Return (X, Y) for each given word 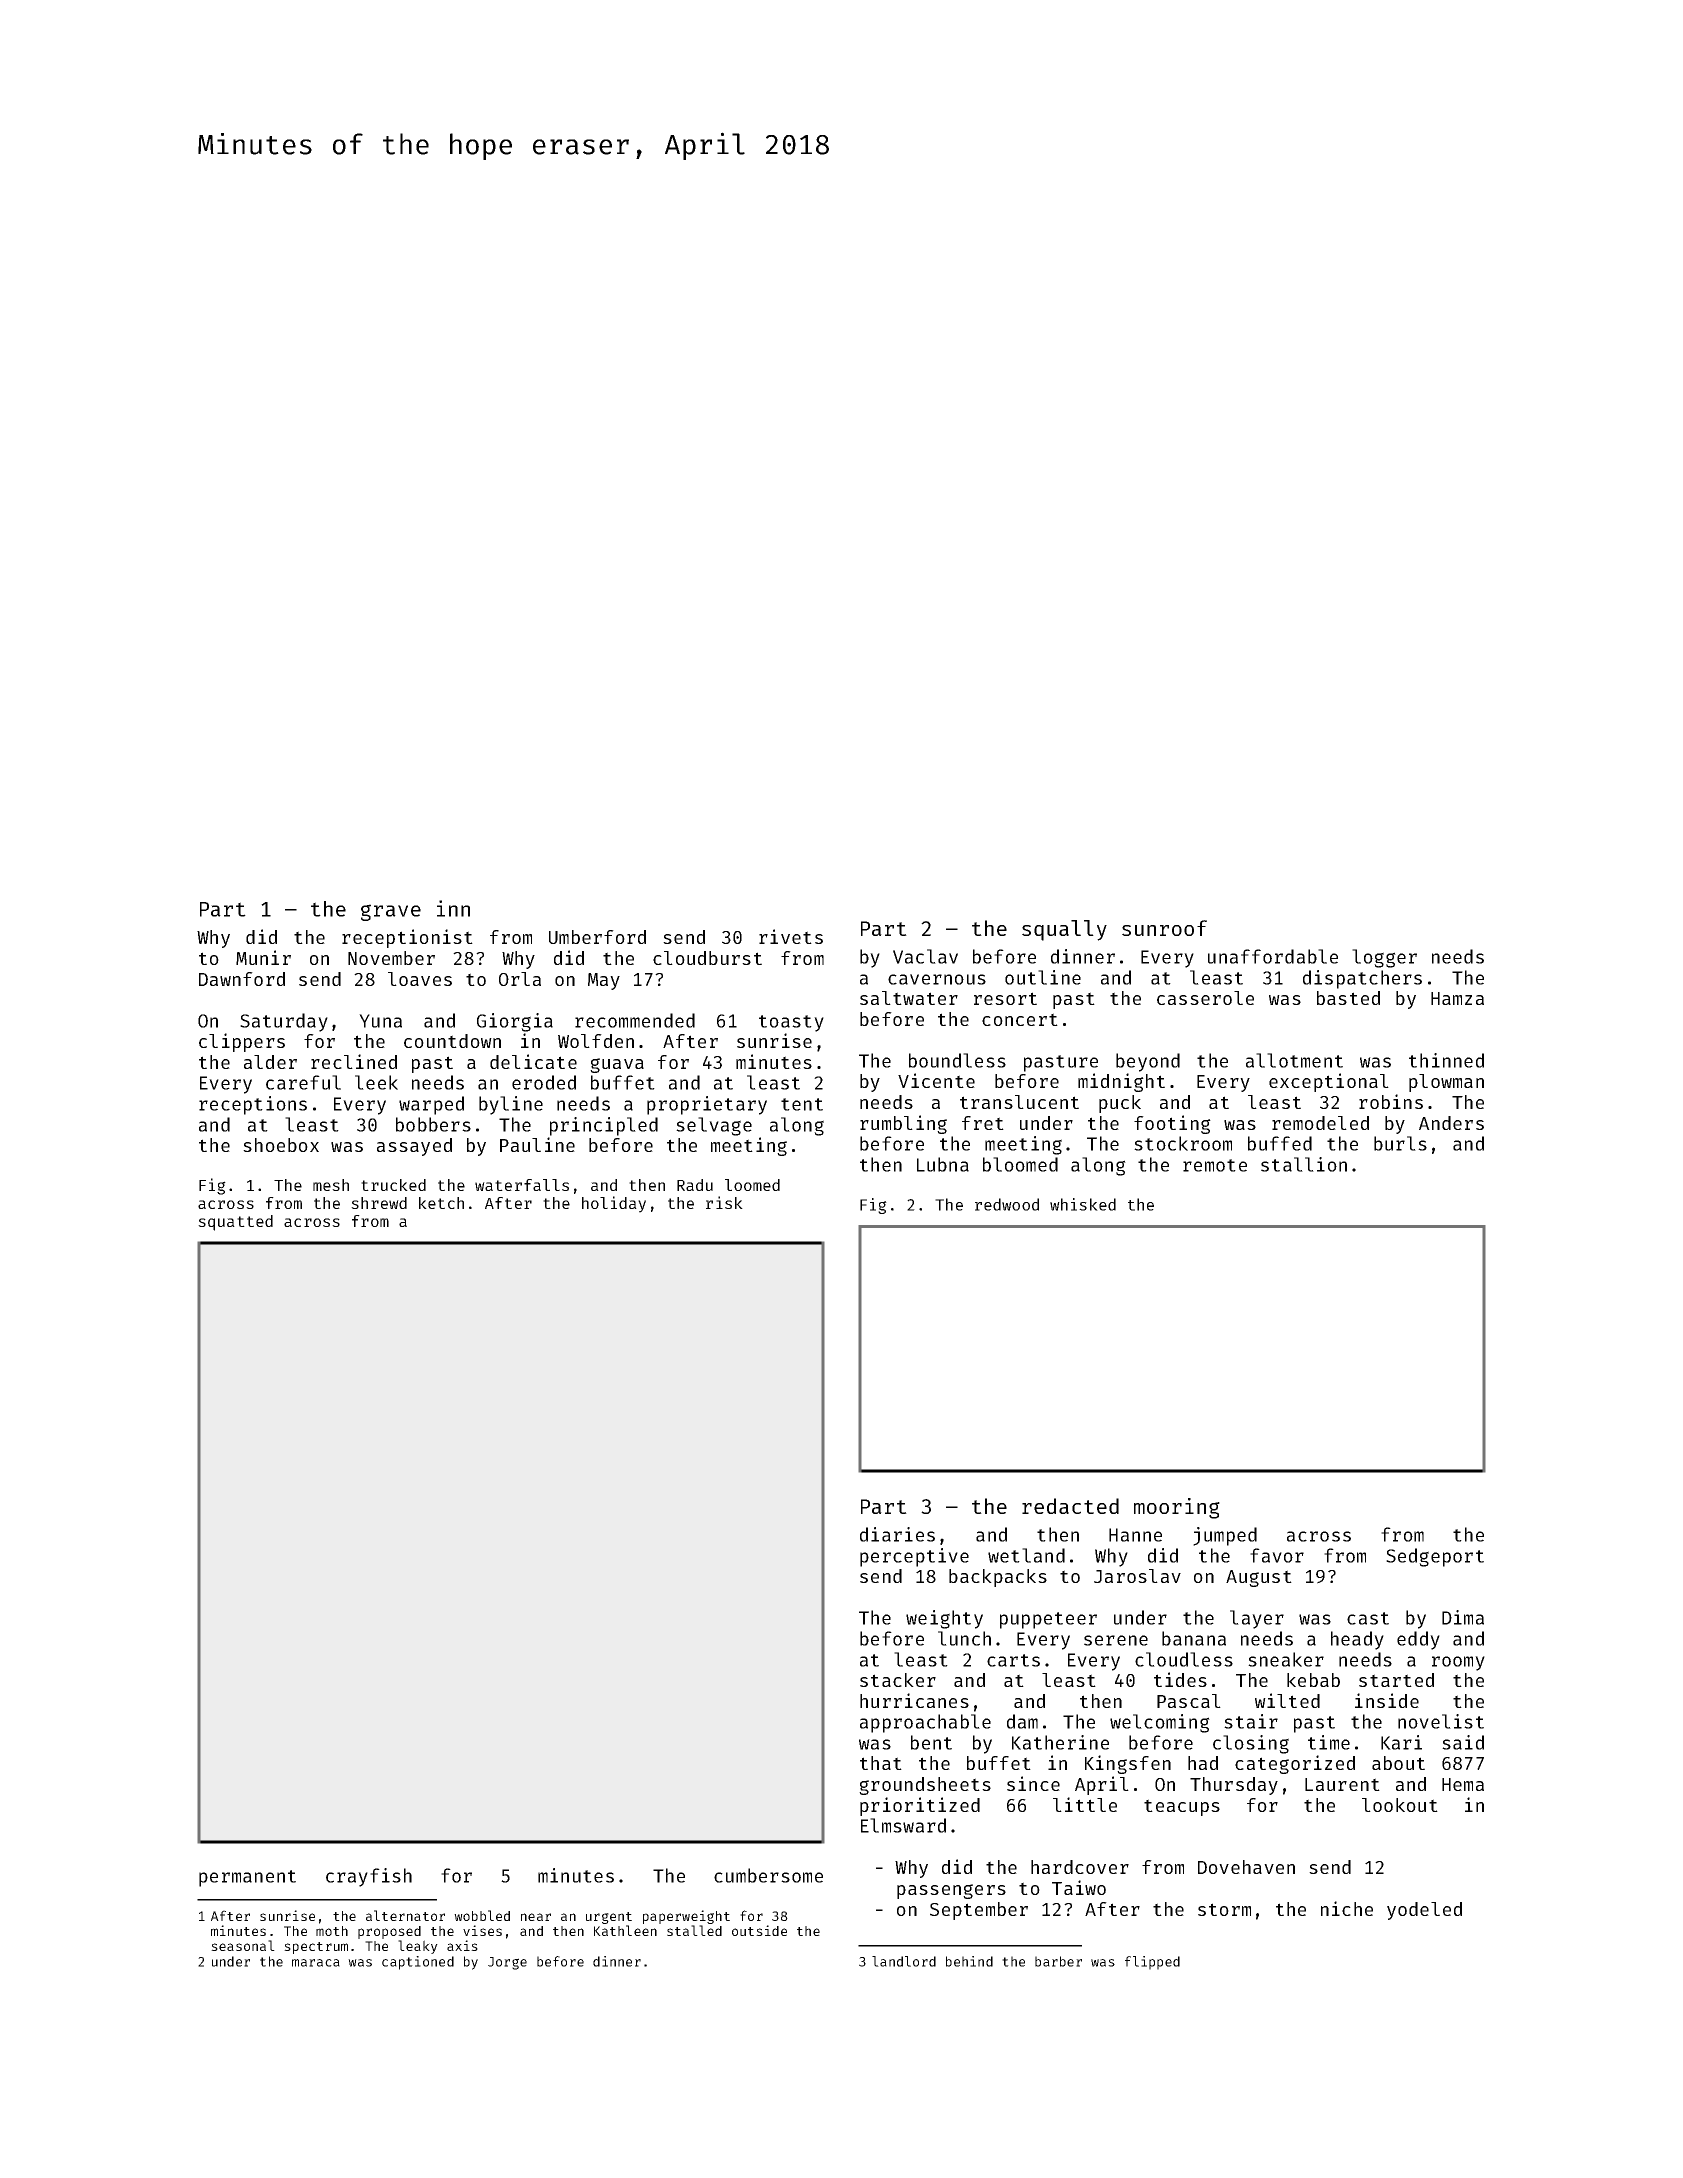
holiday (614, 1204)
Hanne (1135, 1535)
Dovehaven (1246, 1867)
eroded (544, 1082)
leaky (418, 1947)
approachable (925, 1723)
